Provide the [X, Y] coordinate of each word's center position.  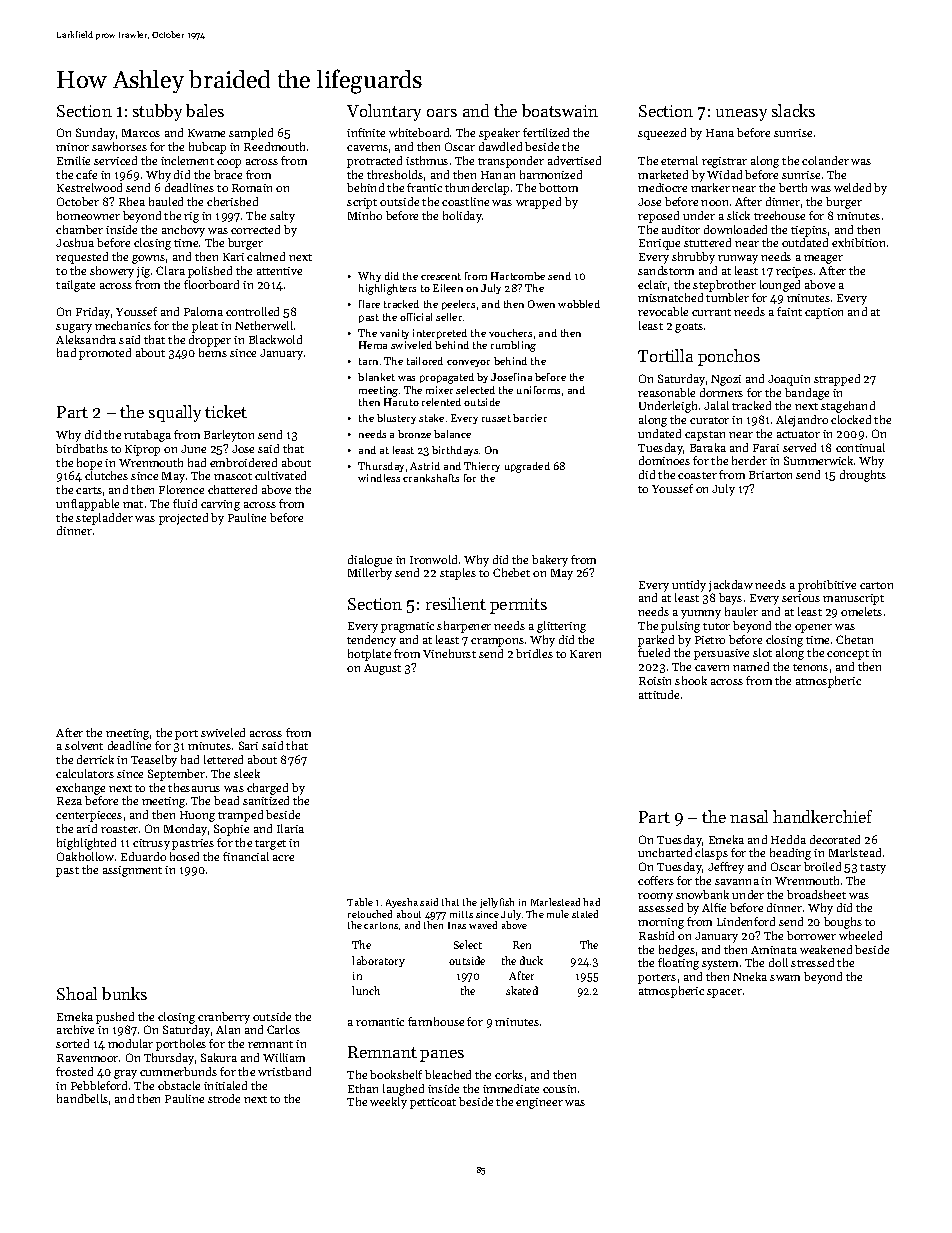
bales [205, 110]
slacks [793, 110]
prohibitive [827, 586]
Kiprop [142, 450]
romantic [380, 1022]
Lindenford [746, 921]
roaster [119, 829]
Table [360, 902]
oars [442, 113]
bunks [124, 993]
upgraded [527, 467]
